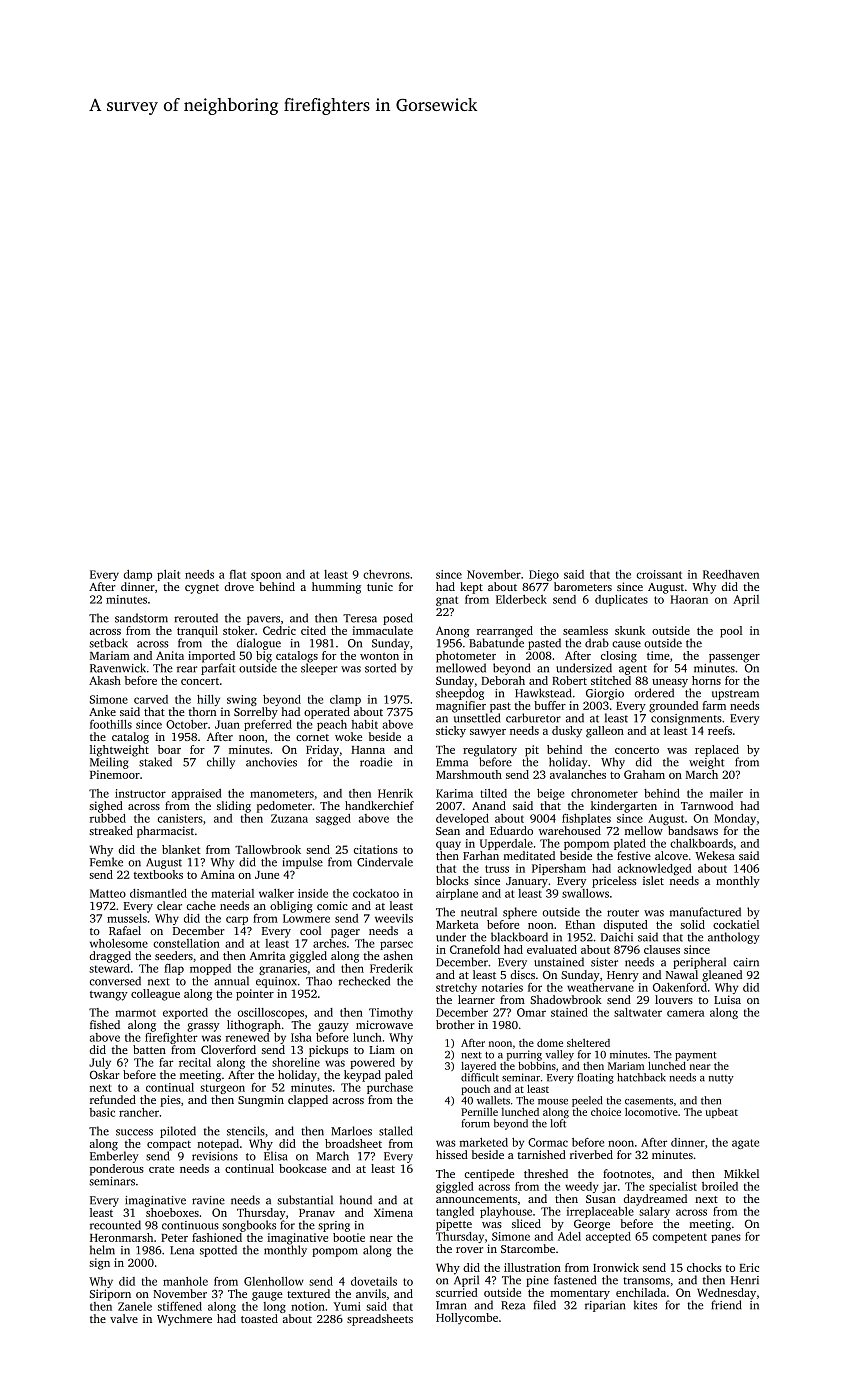  Describe the element at coordinates (360, 618) in the image. I see `Teresa` at that location.
